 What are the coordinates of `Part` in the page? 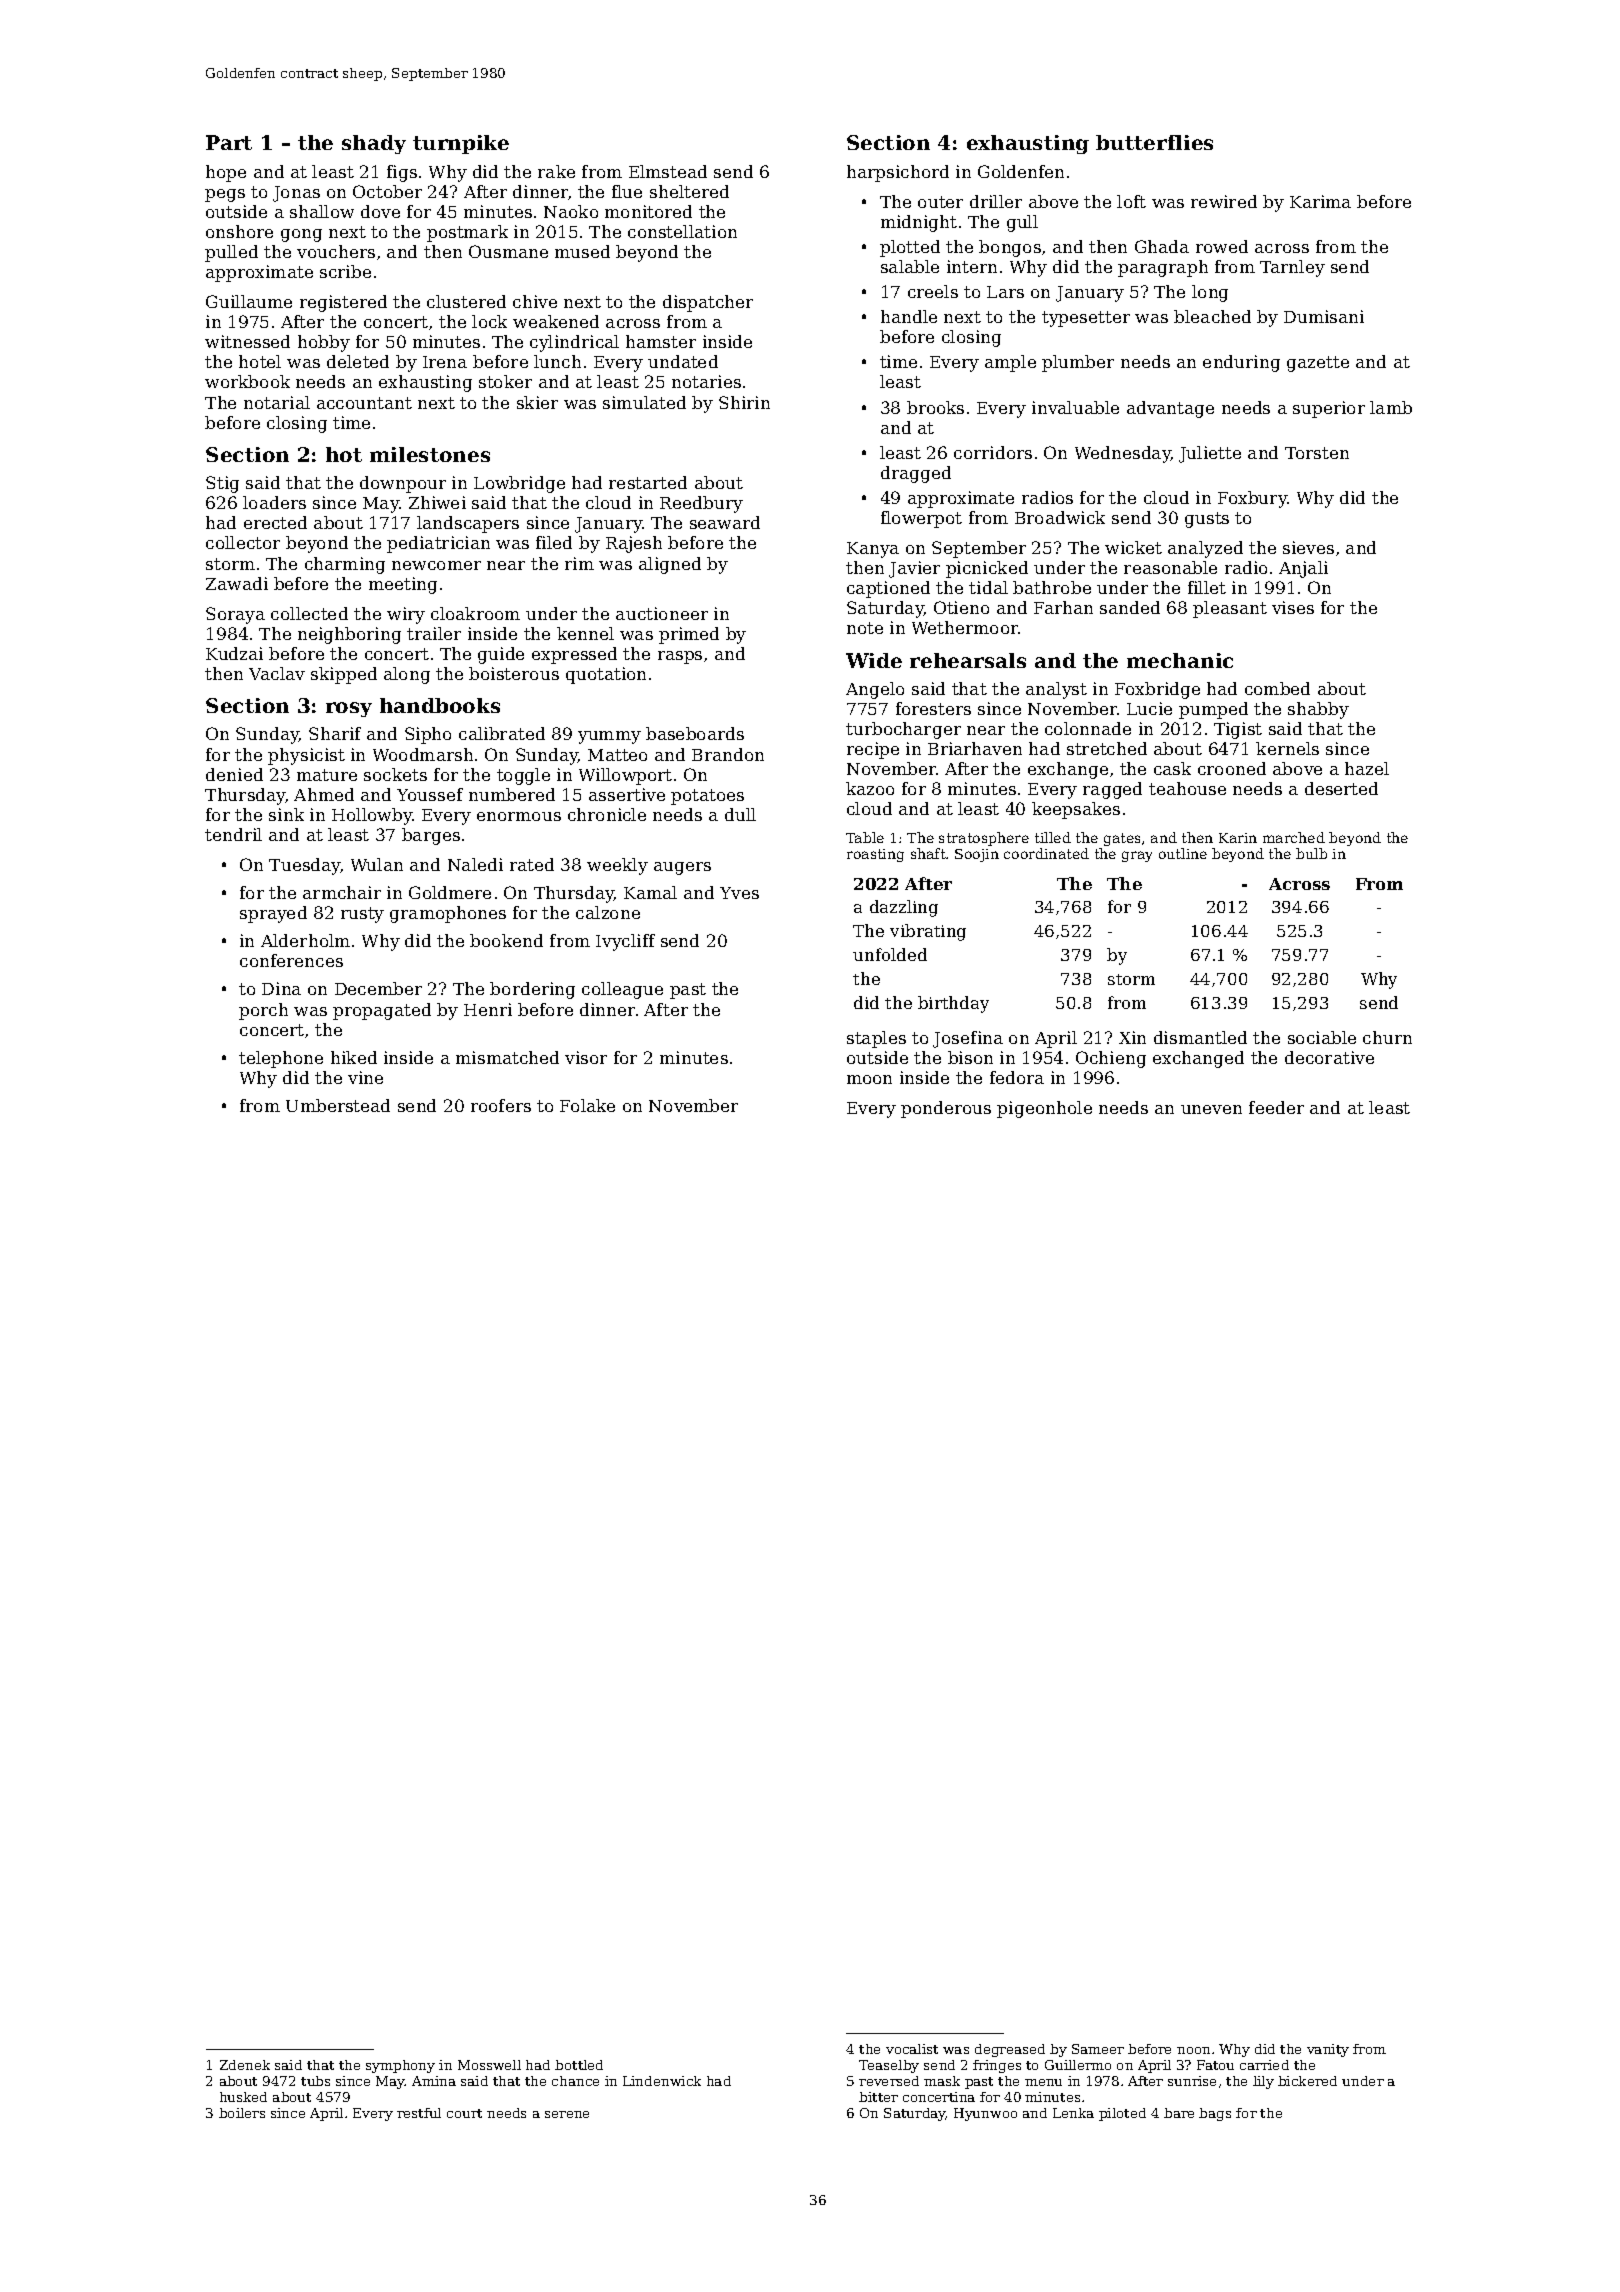 It's located at (229, 142).
